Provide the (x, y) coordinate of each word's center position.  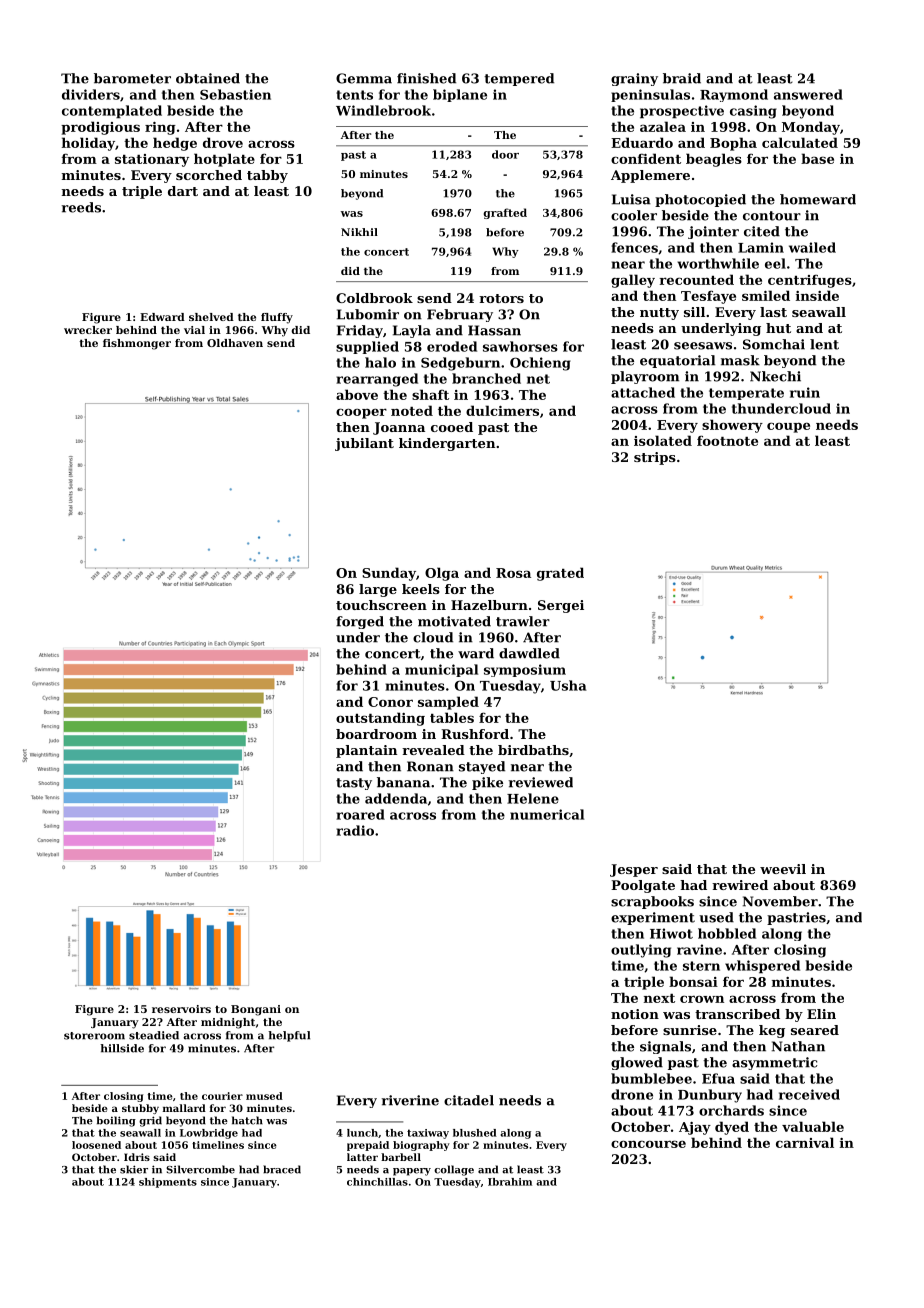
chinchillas (377, 1182)
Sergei (561, 606)
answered (808, 94)
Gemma (364, 78)
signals (665, 1047)
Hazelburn (489, 605)
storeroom (94, 1036)
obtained (208, 78)
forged (360, 622)
